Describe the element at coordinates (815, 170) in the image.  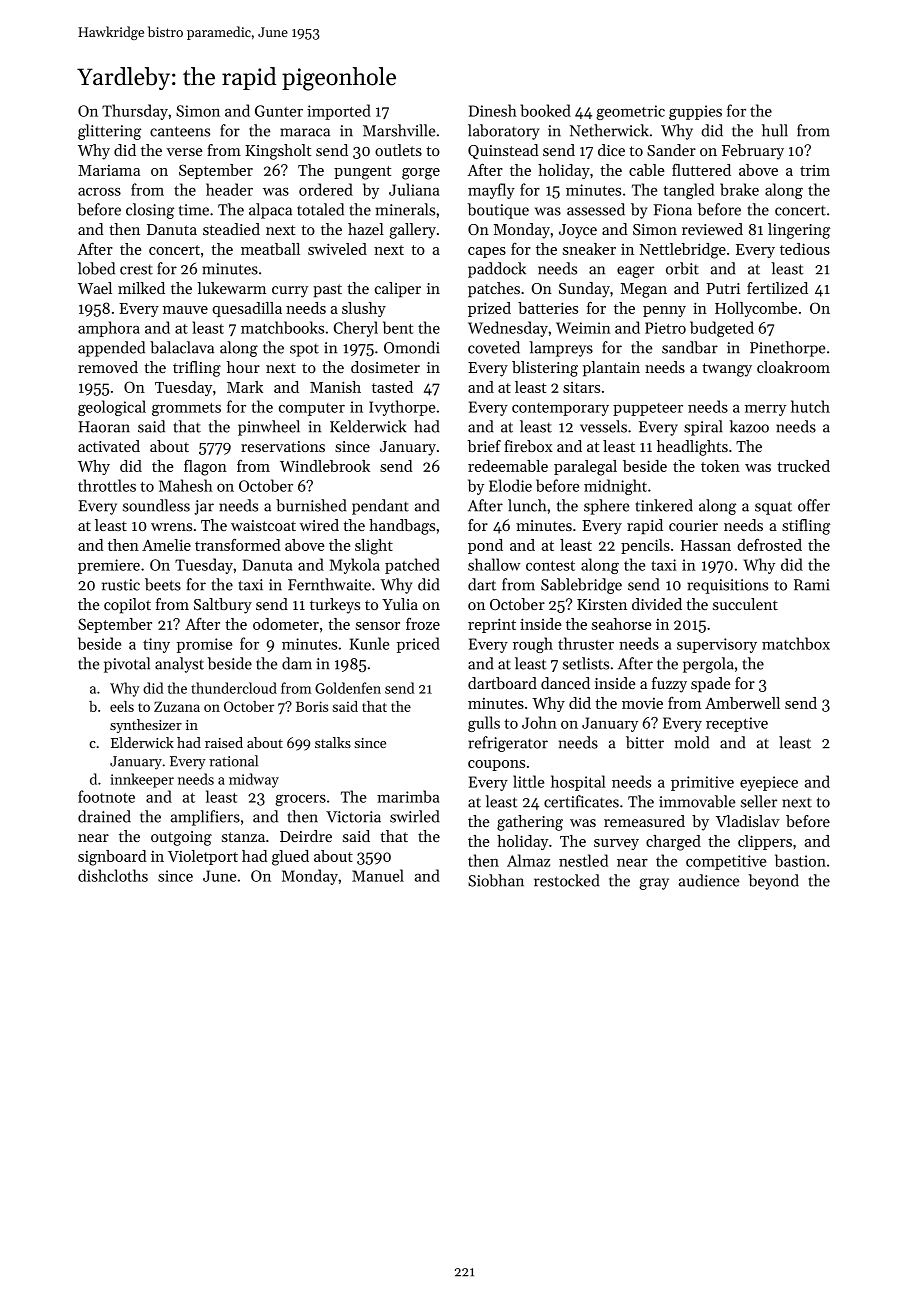
I see `trim` at that location.
